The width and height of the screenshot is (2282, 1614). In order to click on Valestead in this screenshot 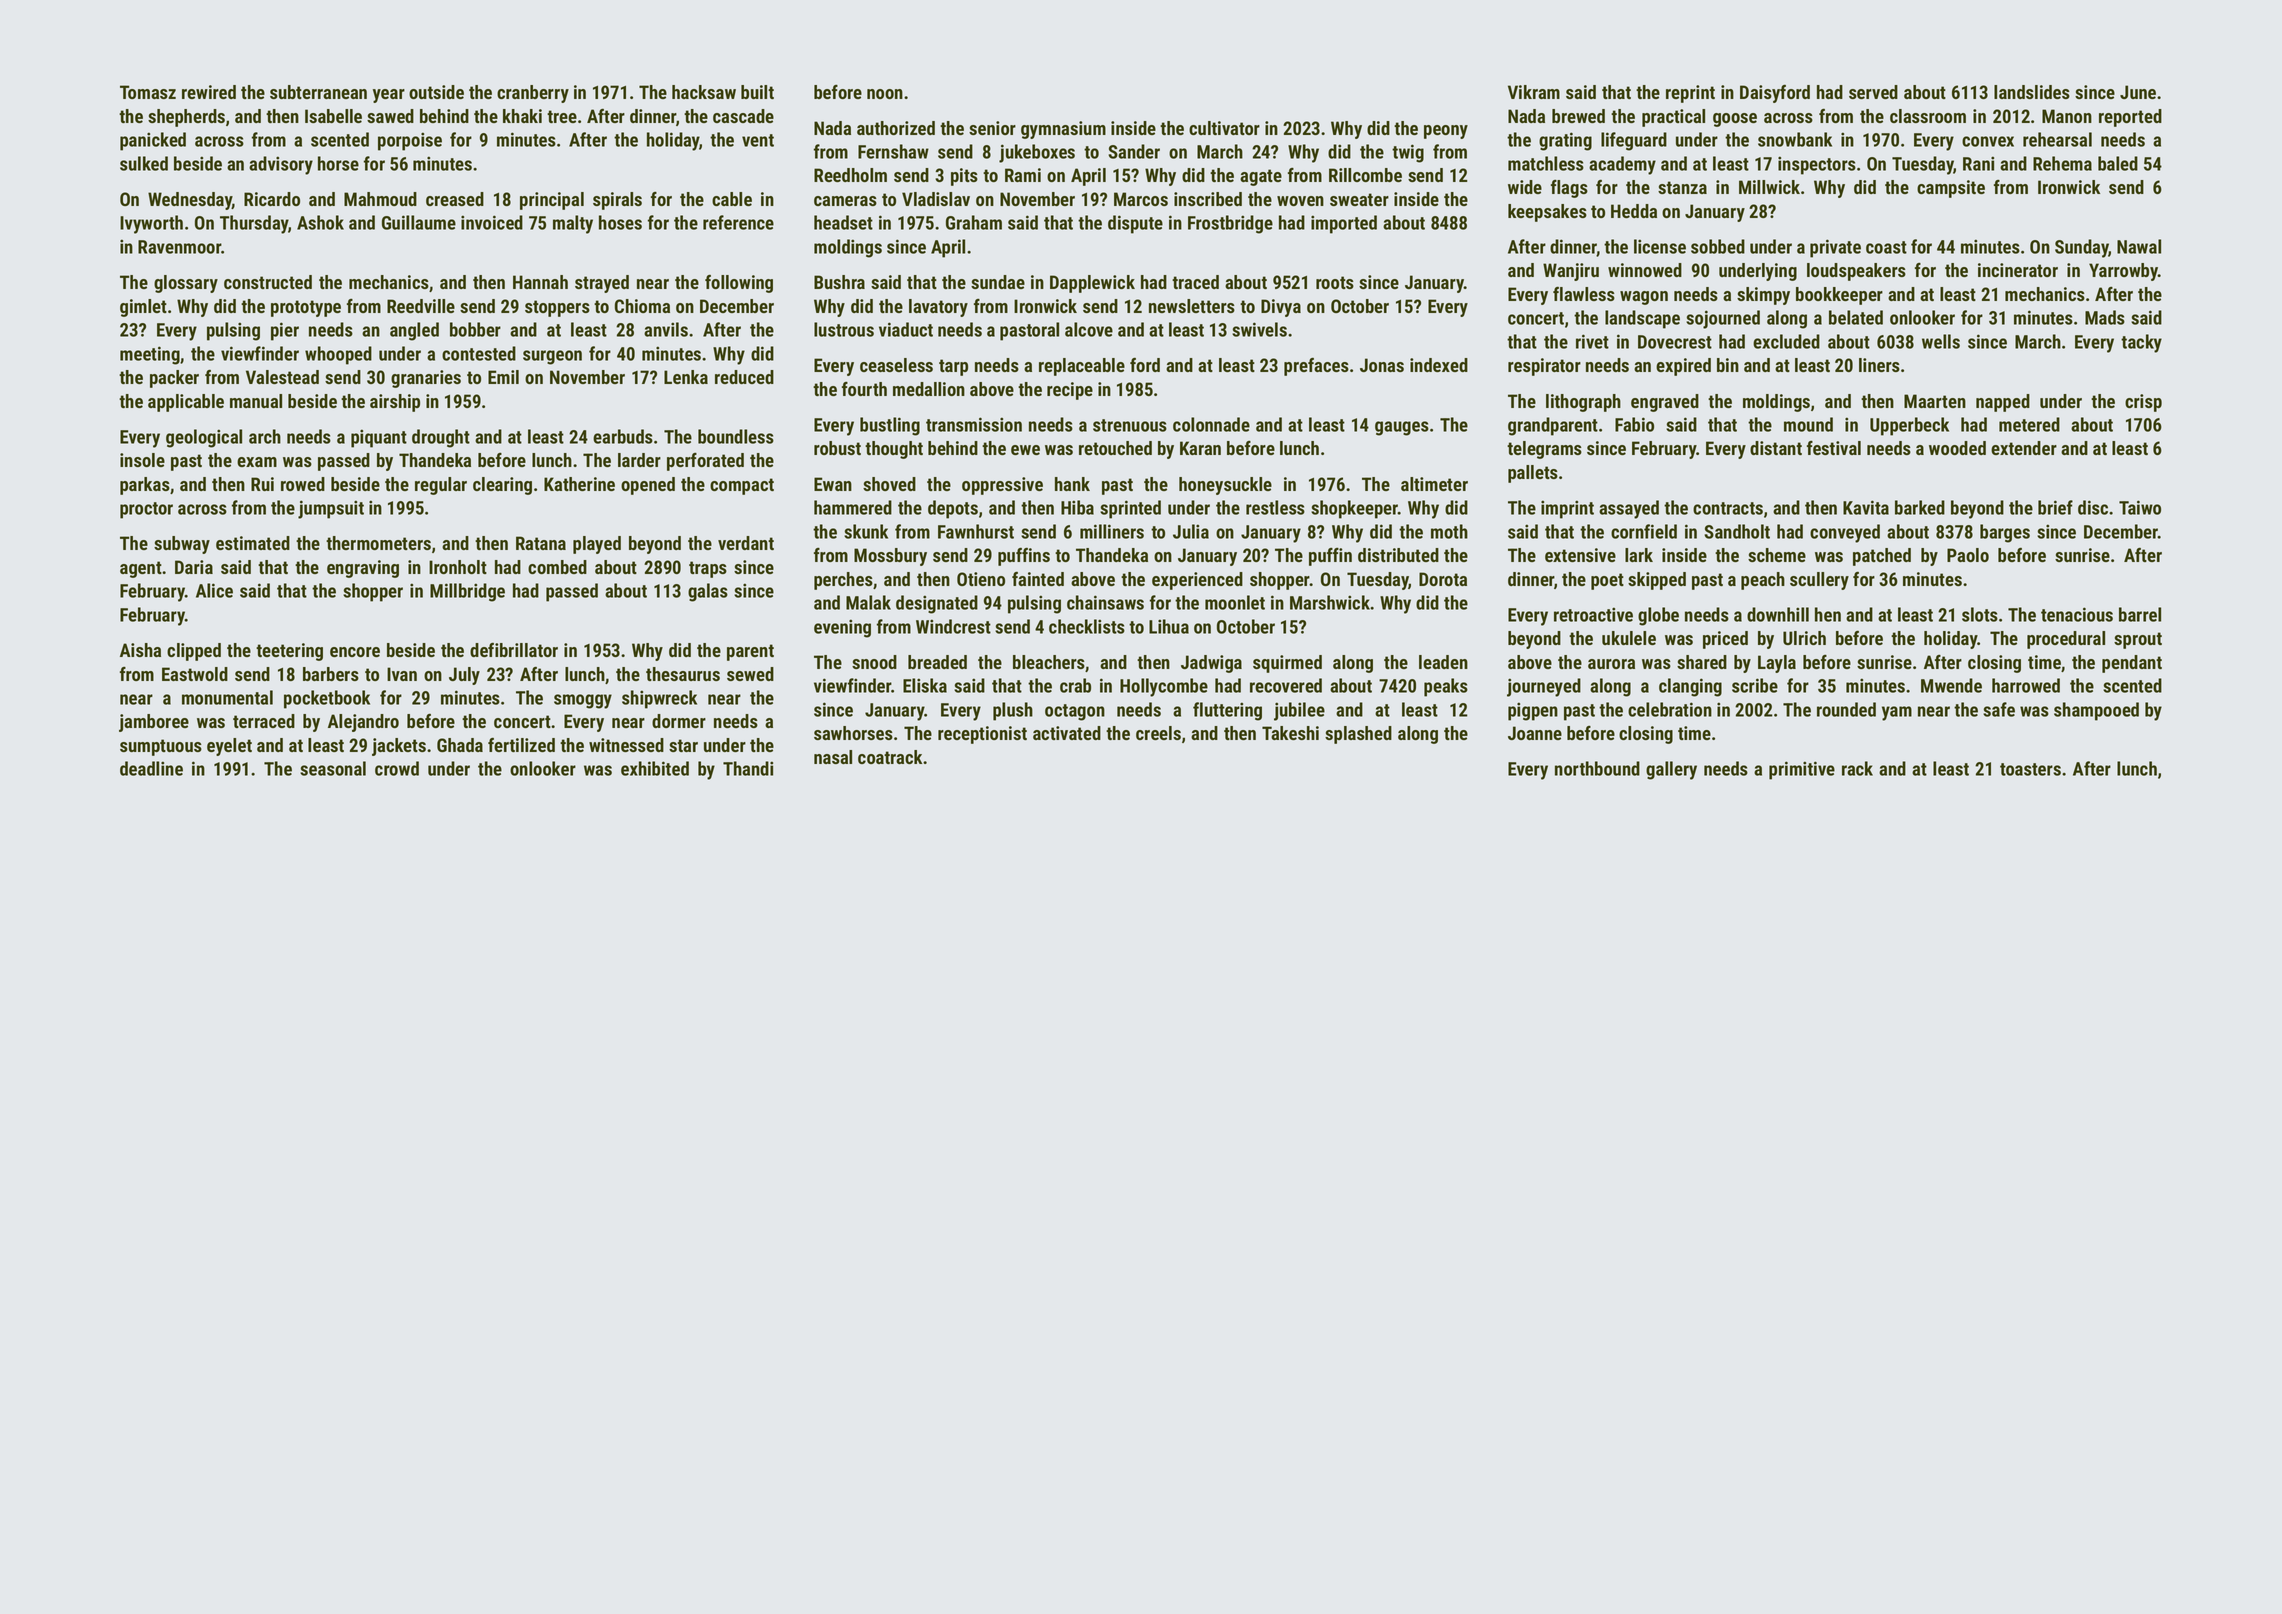, I will do `click(282, 377)`.
